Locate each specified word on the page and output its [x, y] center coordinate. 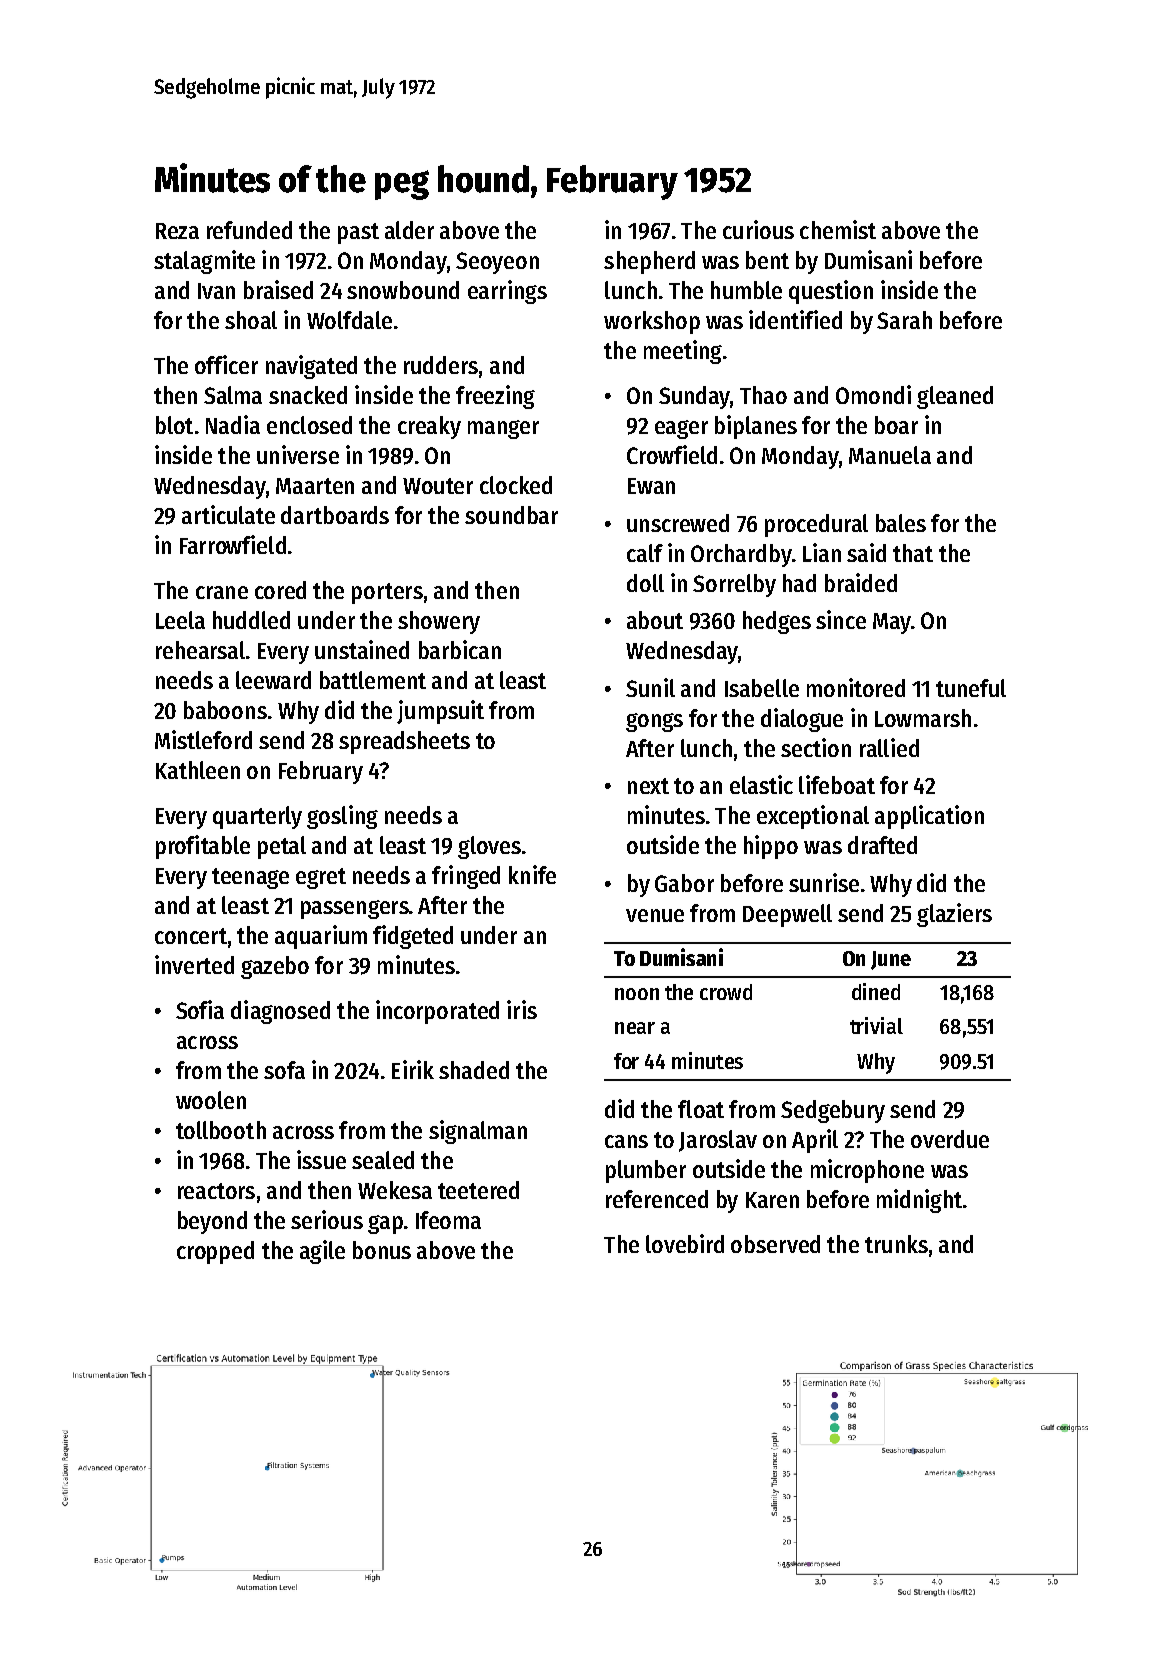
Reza [177, 231]
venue [655, 915]
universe [298, 454]
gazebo [275, 967]
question [831, 292]
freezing [495, 397]
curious [758, 229]
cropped [215, 1252]
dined [876, 991]
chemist [838, 229]
